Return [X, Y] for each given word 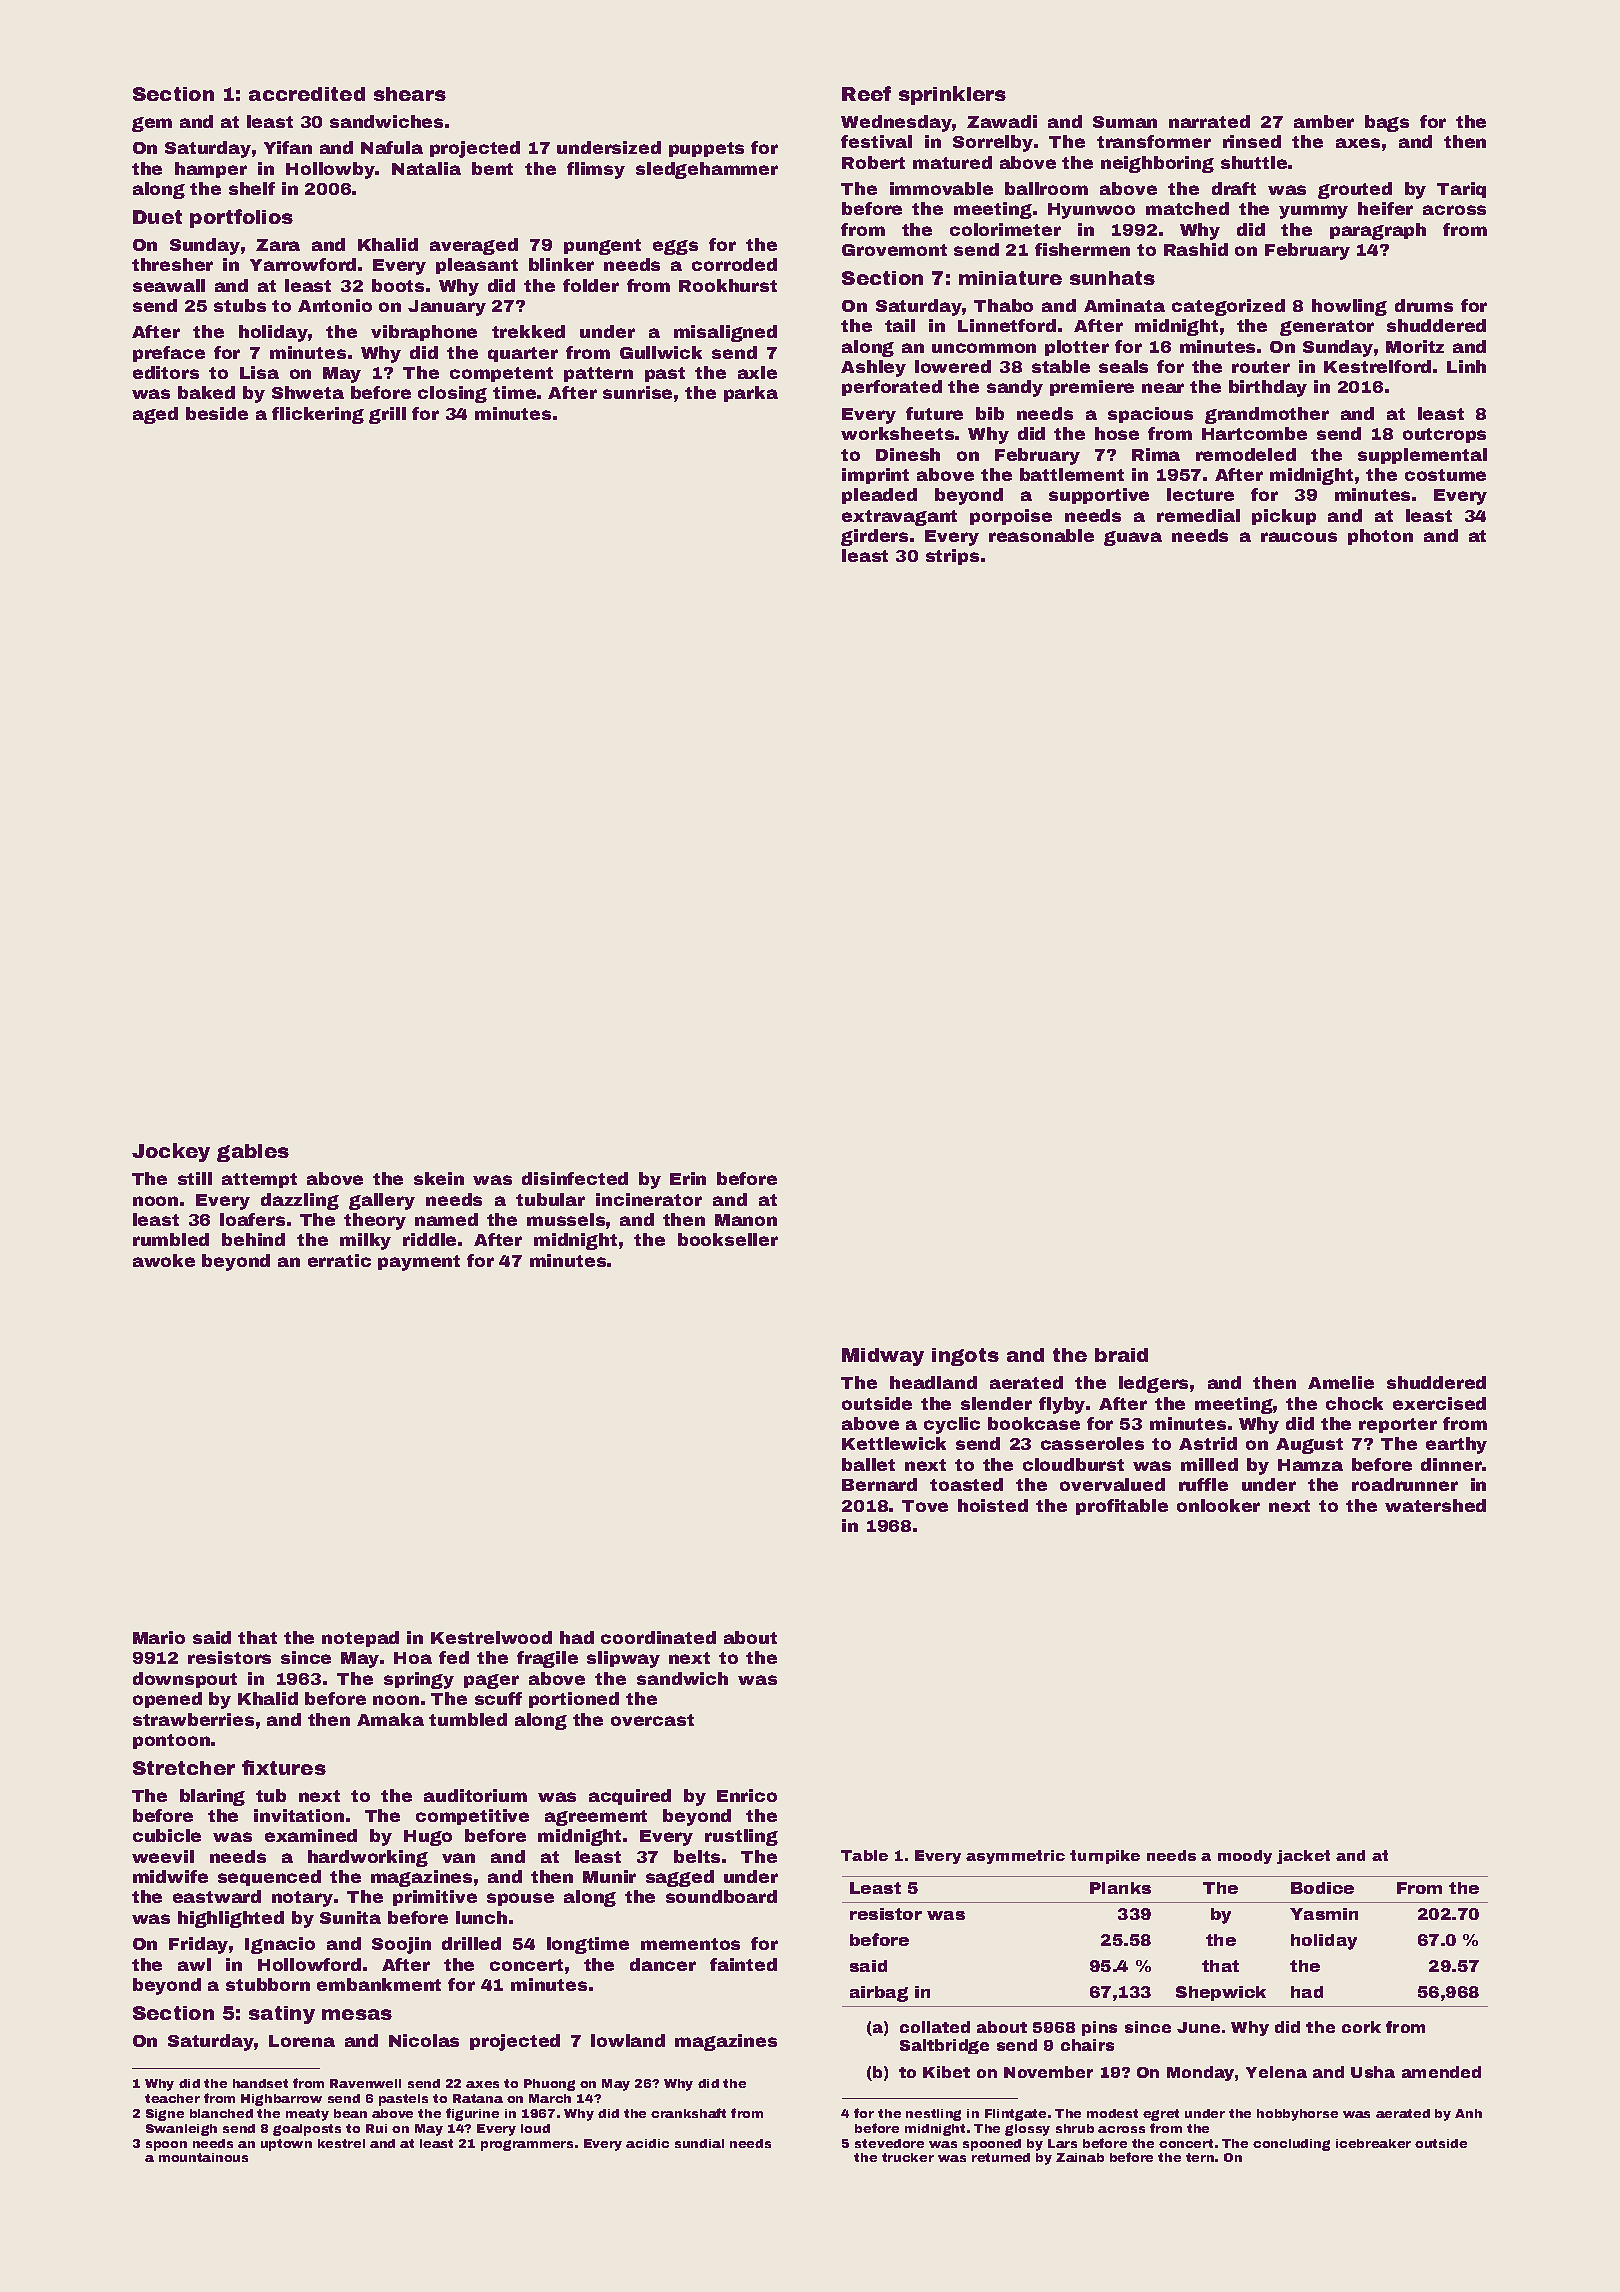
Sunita [350, 1917]
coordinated [658, 1637]
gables [253, 1153]
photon [1380, 537]
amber [1324, 121]
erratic [339, 1260]
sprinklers [952, 95]
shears [410, 94]
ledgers [1153, 1384]
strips [952, 557]
